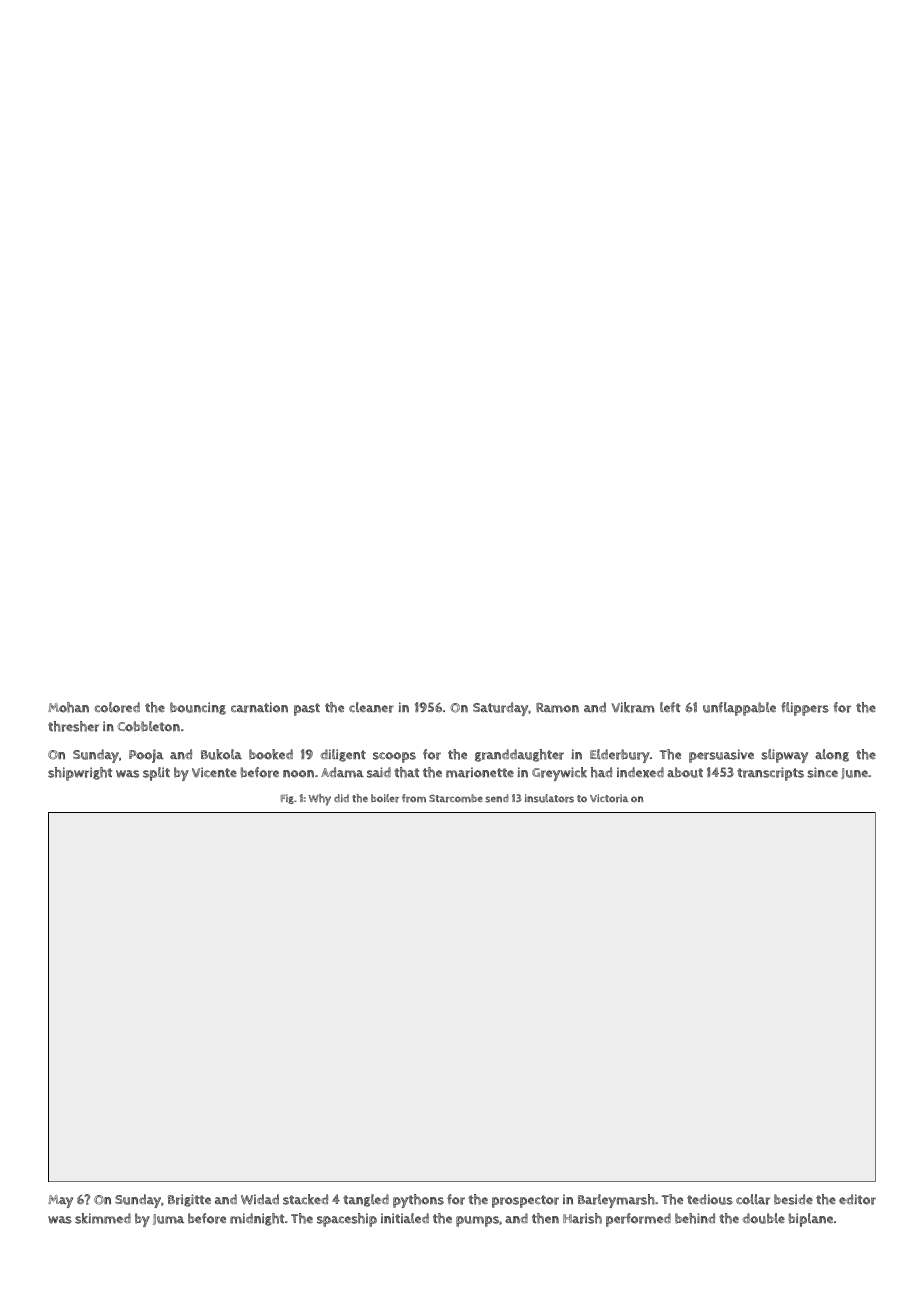  I want to click on midnight, so click(257, 1219).
